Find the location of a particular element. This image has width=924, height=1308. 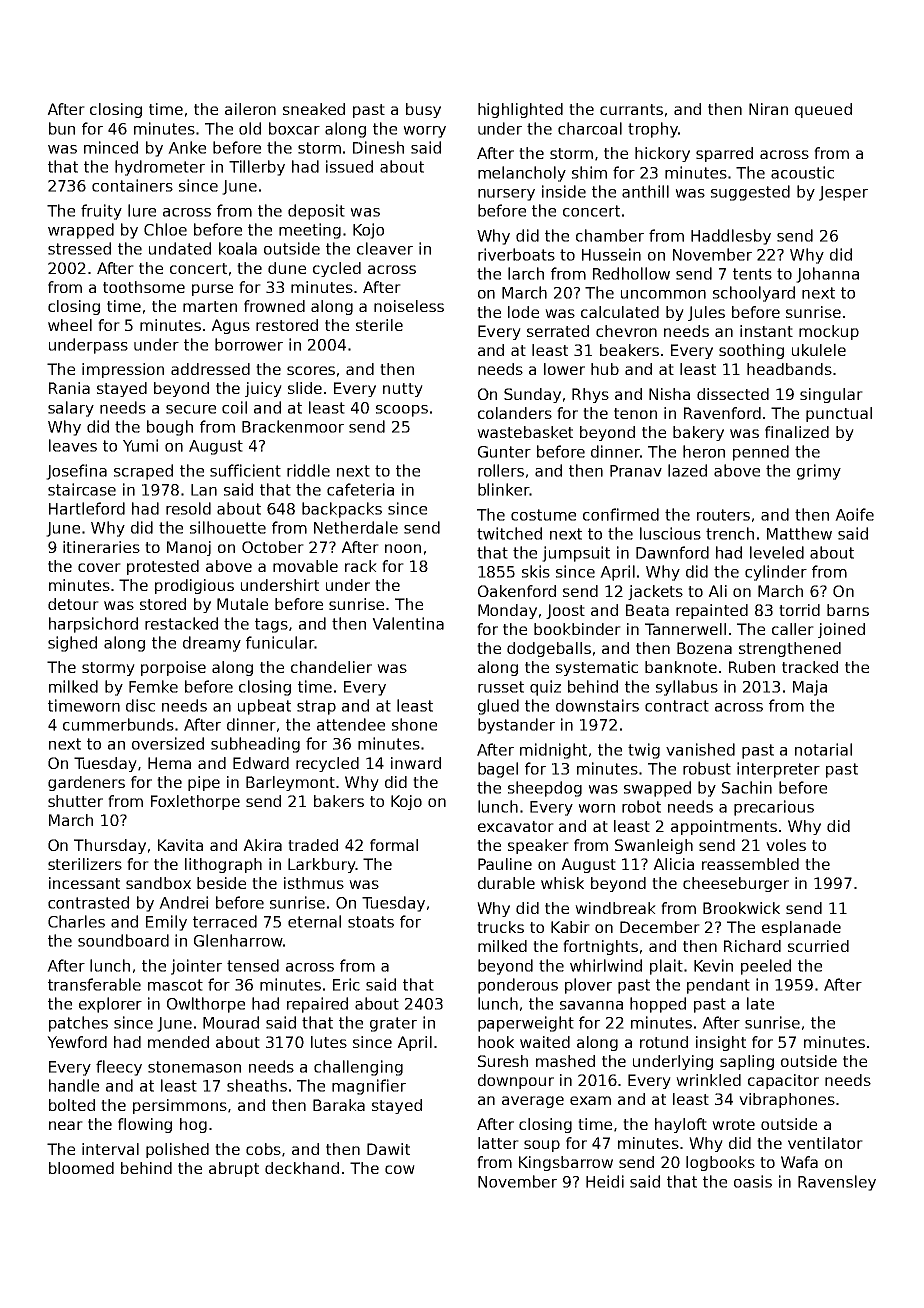

minced is located at coordinates (111, 147).
